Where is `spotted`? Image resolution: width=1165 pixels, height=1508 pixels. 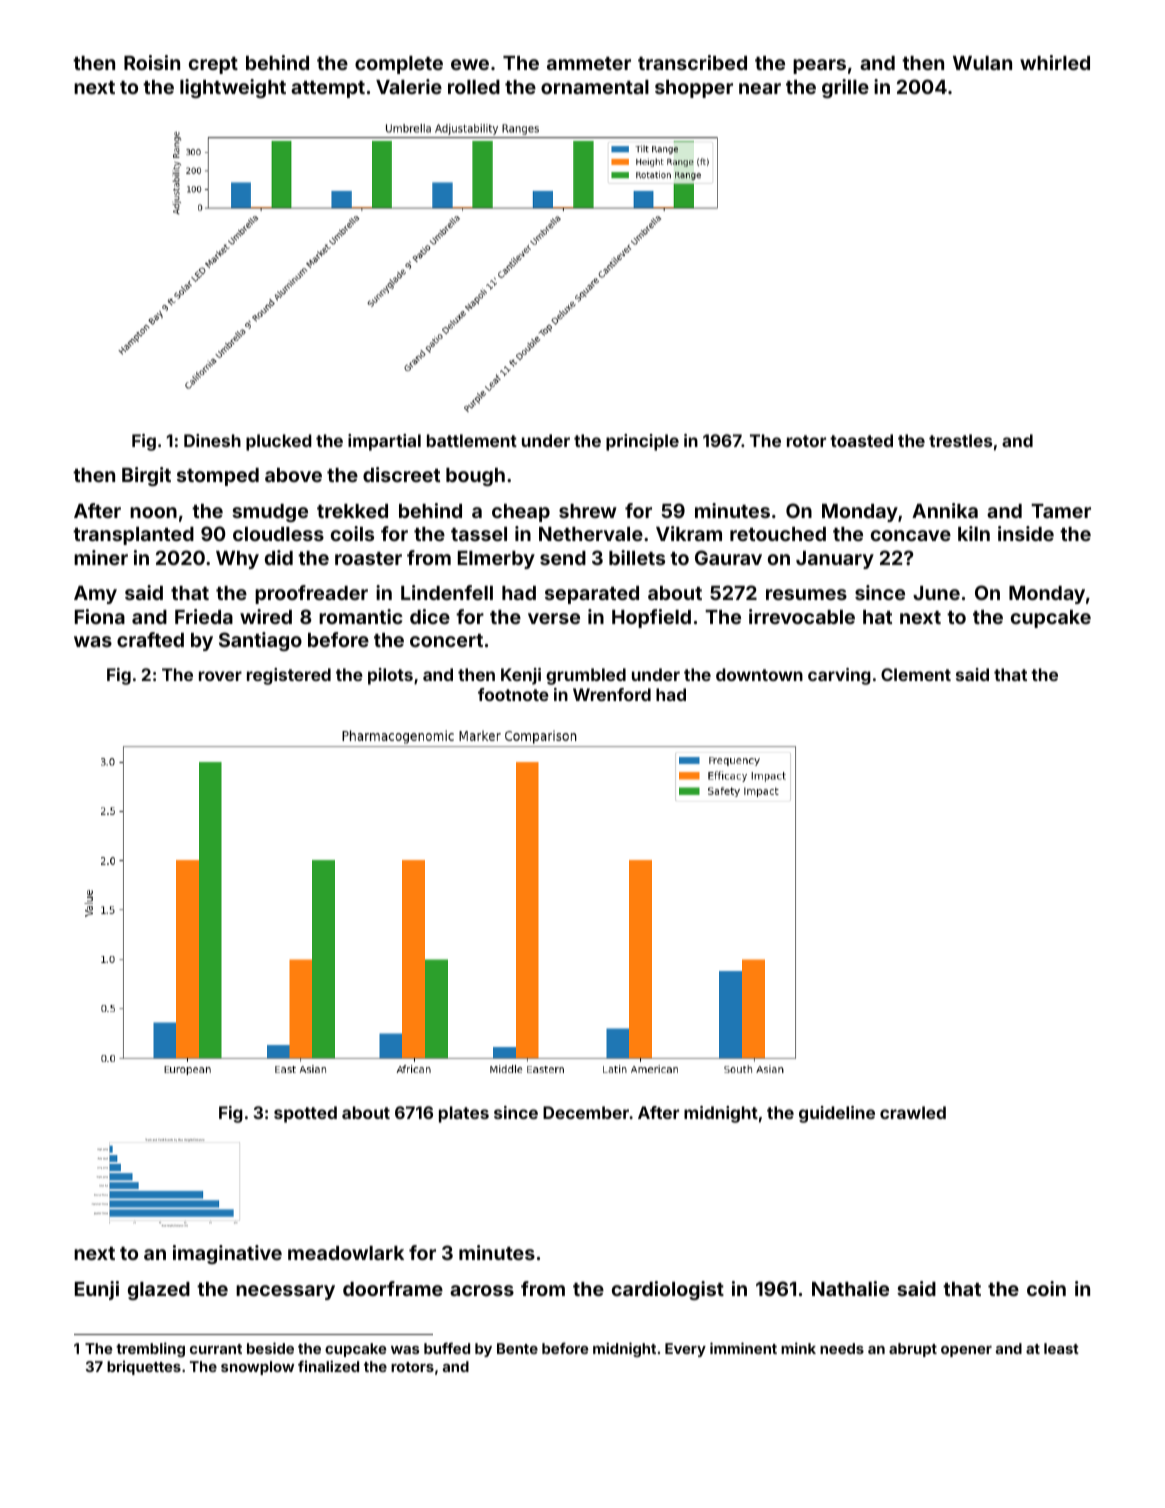 spotted is located at coordinates (305, 1114).
